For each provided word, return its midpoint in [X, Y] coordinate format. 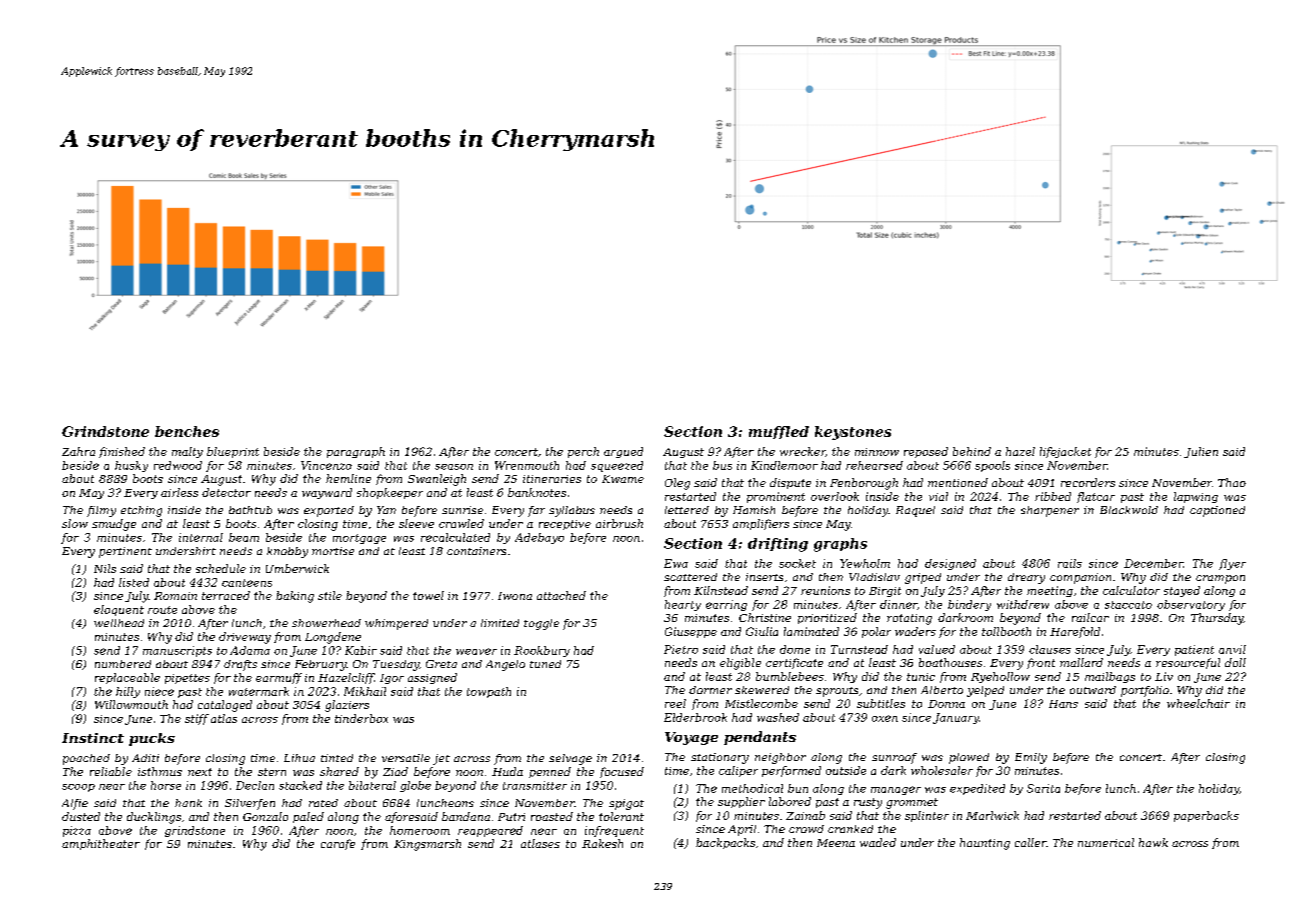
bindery [969, 605]
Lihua [299, 758]
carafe [338, 844]
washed [778, 717]
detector [226, 492]
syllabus [572, 511]
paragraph [356, 452]
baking [295, 597]
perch [583, 452]
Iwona [515, 596]
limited [500, 623]
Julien [1201, 452]
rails [1070, 563]
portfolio [1145, 691]
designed [950, 564]
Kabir [361, 650]
